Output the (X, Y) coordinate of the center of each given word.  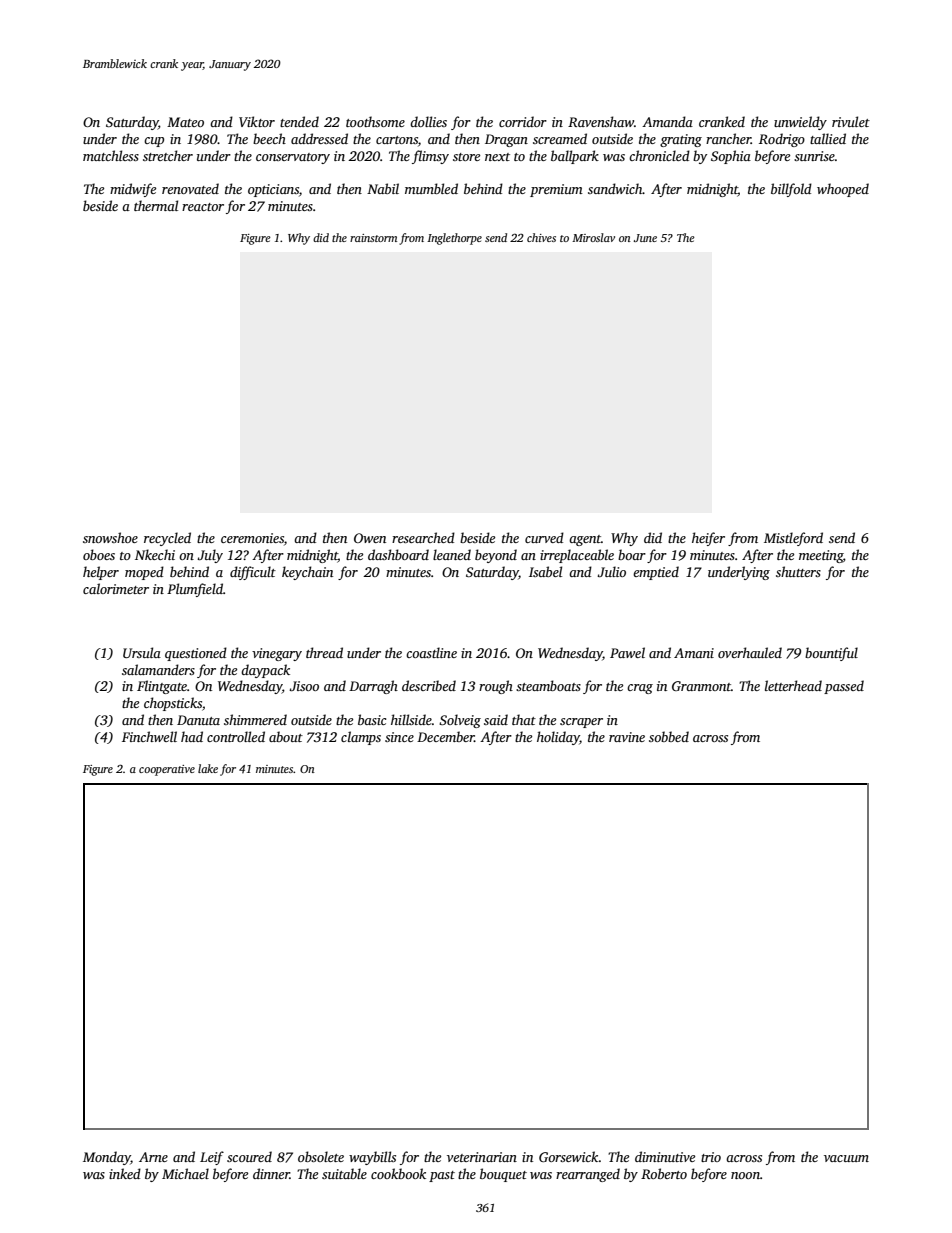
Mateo (185, 122)
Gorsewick (569, 1156)
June (645, 238)
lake (208, 768)
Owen (370, 538)
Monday (107, 1158)
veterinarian (482, 1157)
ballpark (575, 157)
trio (711, 1157)
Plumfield (195, 590)
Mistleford (793, 539)
